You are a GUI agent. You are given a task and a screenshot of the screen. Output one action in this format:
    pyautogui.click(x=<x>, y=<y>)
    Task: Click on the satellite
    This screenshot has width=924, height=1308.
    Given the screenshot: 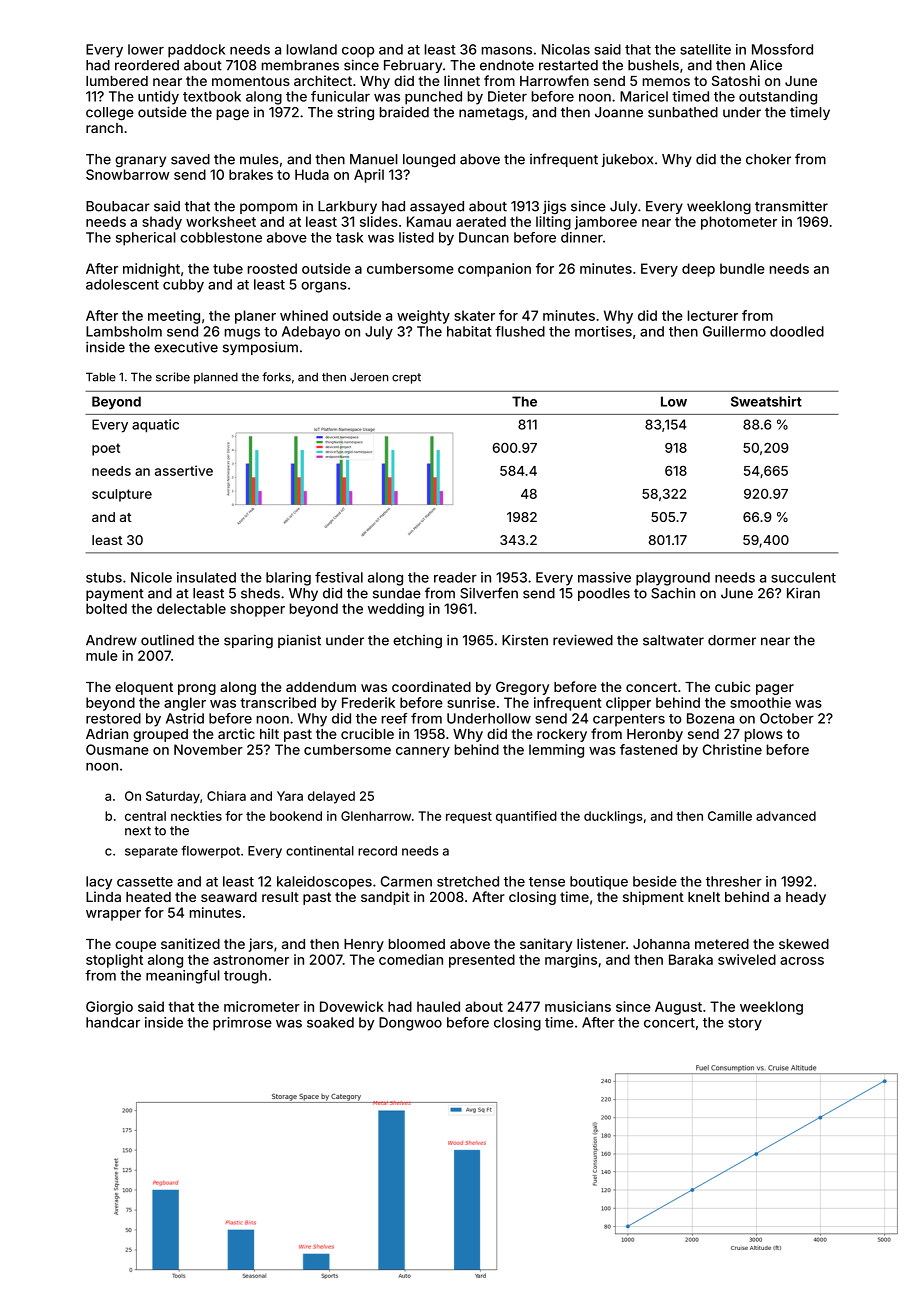 What is the action you would take?
    pyautogui.click(x=705, y=49)
